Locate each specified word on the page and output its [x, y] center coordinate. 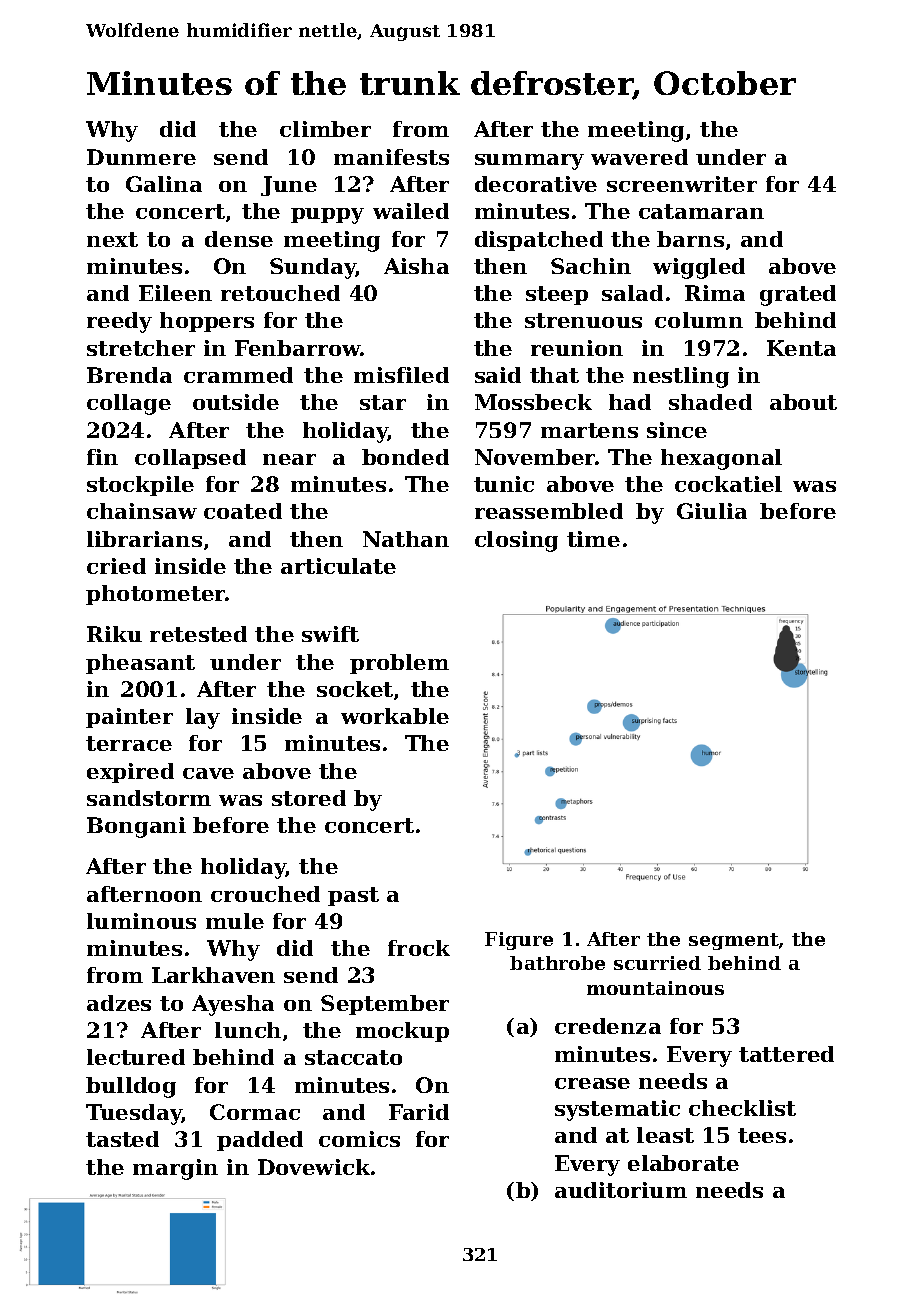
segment [734, 941]
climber [325, 129]
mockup [402, 1032]
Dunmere [141, 157]
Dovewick [314, 1167]
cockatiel [728, 484]
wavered [639, 157]
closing [516, 541]
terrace [129, 743]
